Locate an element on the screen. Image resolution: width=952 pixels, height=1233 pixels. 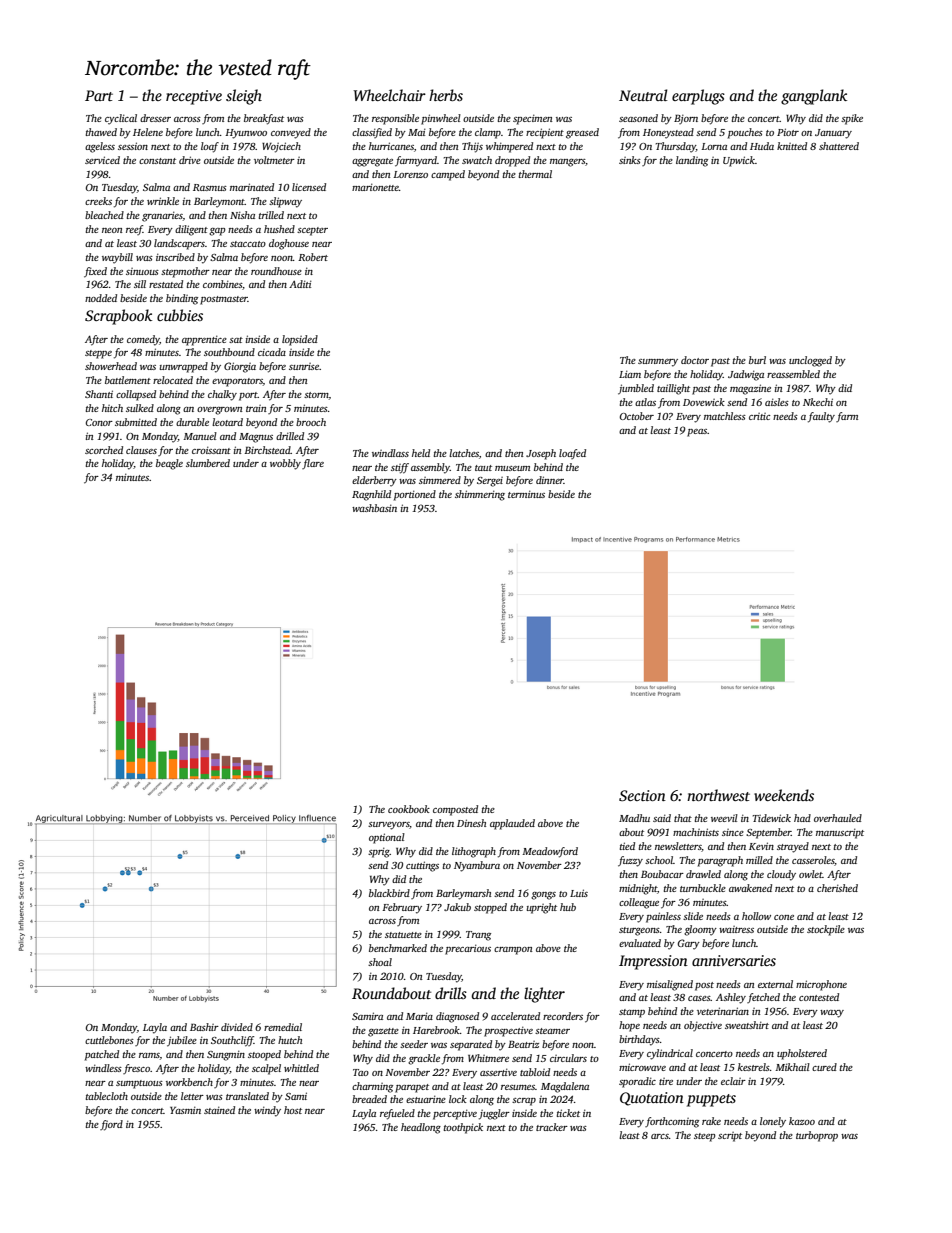
washbasin is located at coordinates (374, 508).
